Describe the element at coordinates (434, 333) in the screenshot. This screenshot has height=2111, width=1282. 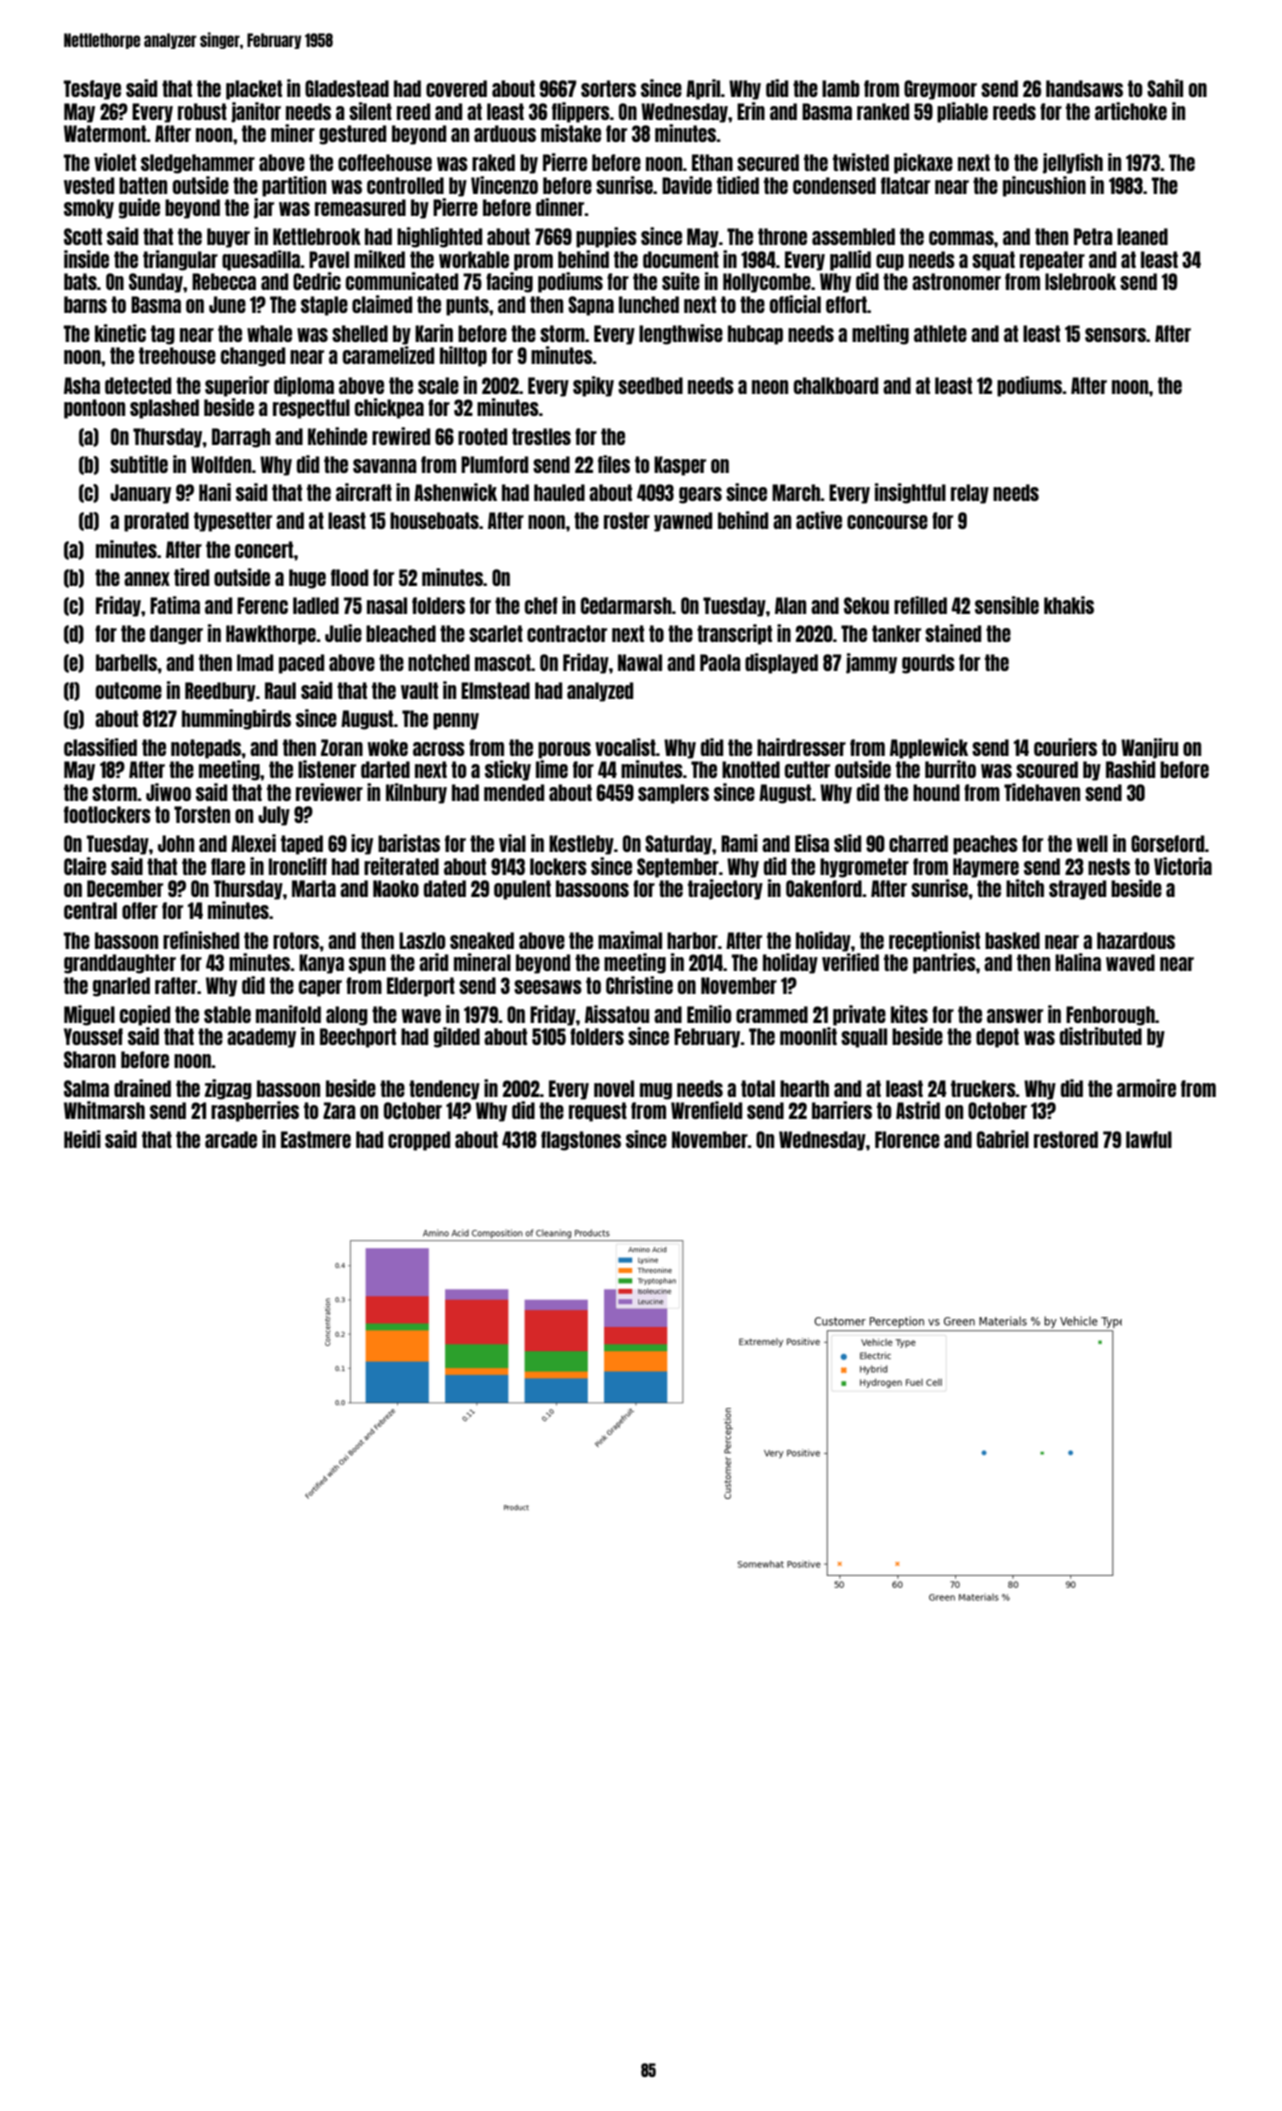
I see `Karin` at that location.
